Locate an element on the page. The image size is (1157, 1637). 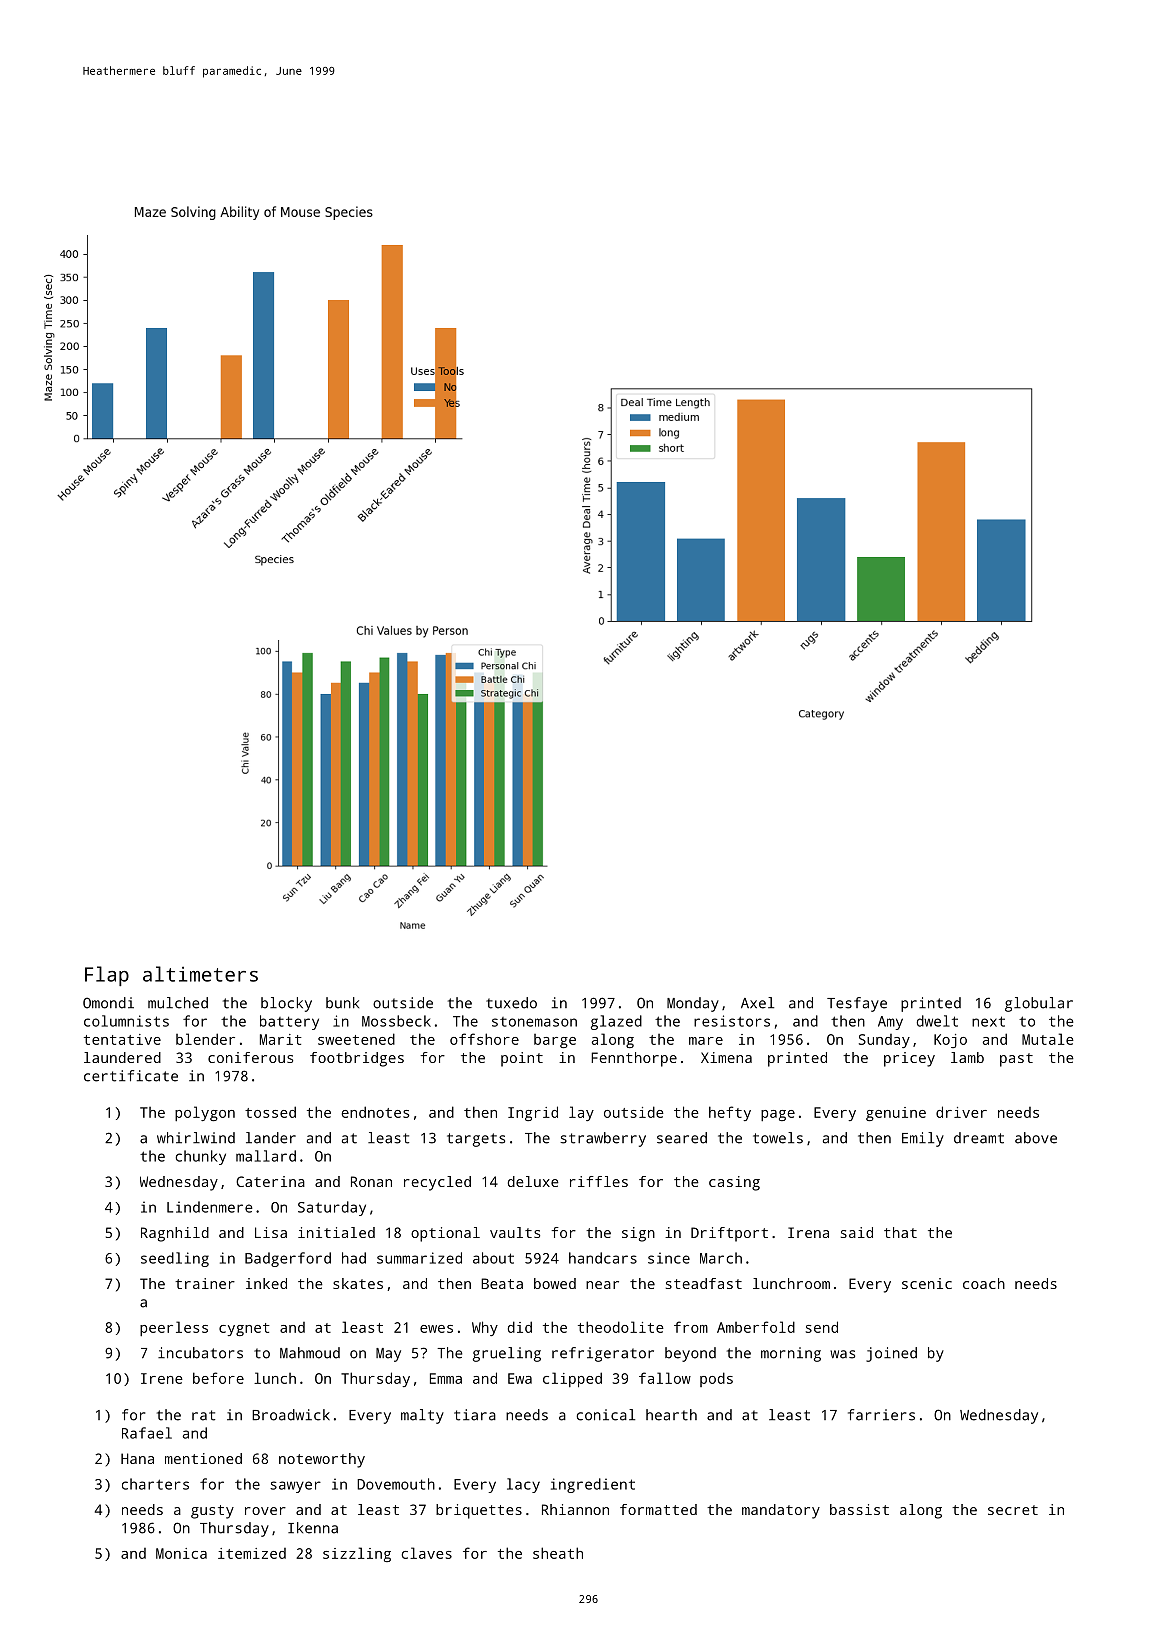
tuxedo is located at coordinates (511, 1003).
